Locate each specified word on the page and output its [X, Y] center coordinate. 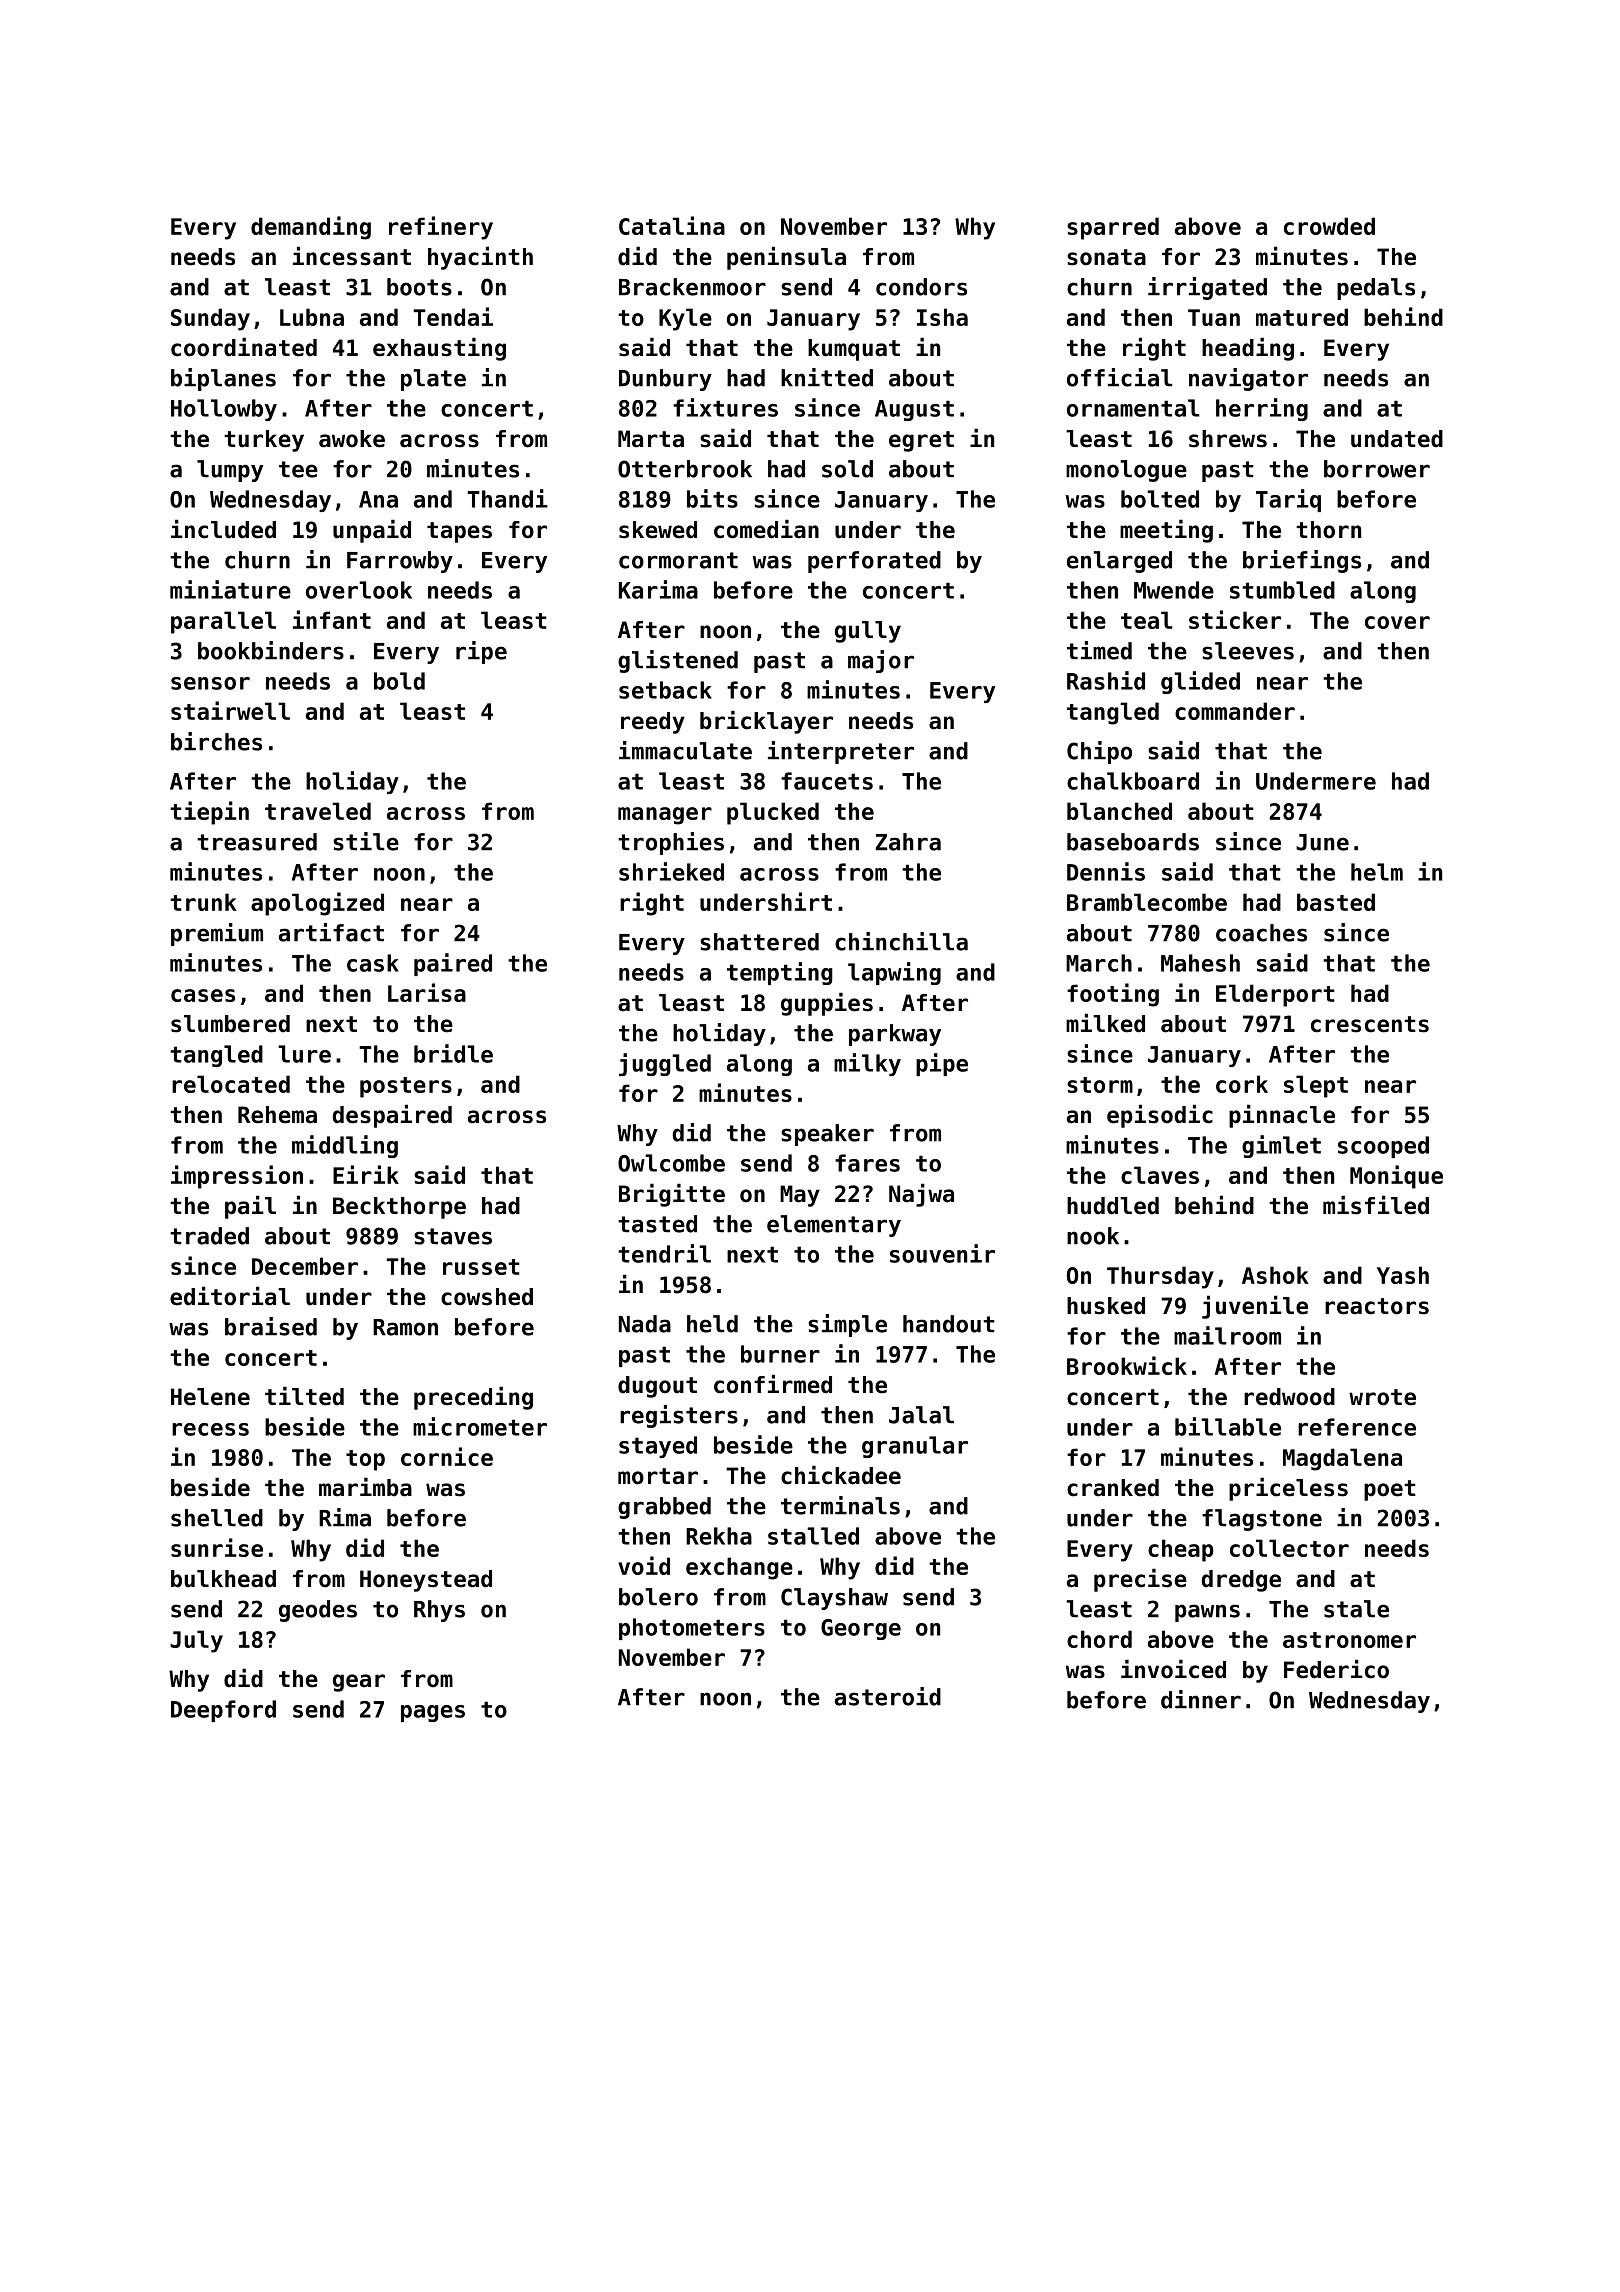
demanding [311, 228]
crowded [1329, 226]
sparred [1113, 228]
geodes [318, 1611]
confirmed [773, 1384]
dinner [1201, 1699]
